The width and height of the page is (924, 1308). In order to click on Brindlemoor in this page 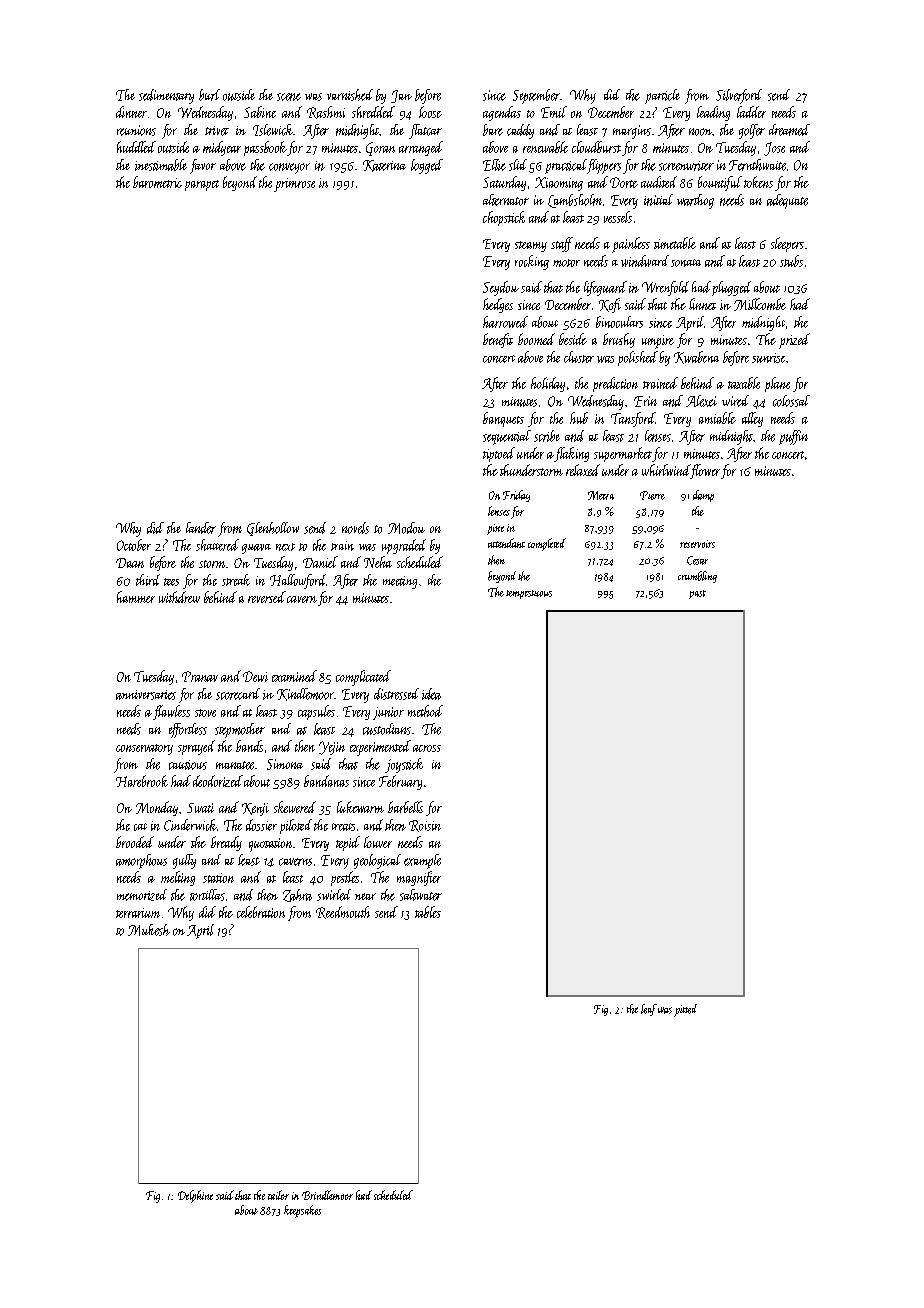, I will do `click(327, 1195)`.
